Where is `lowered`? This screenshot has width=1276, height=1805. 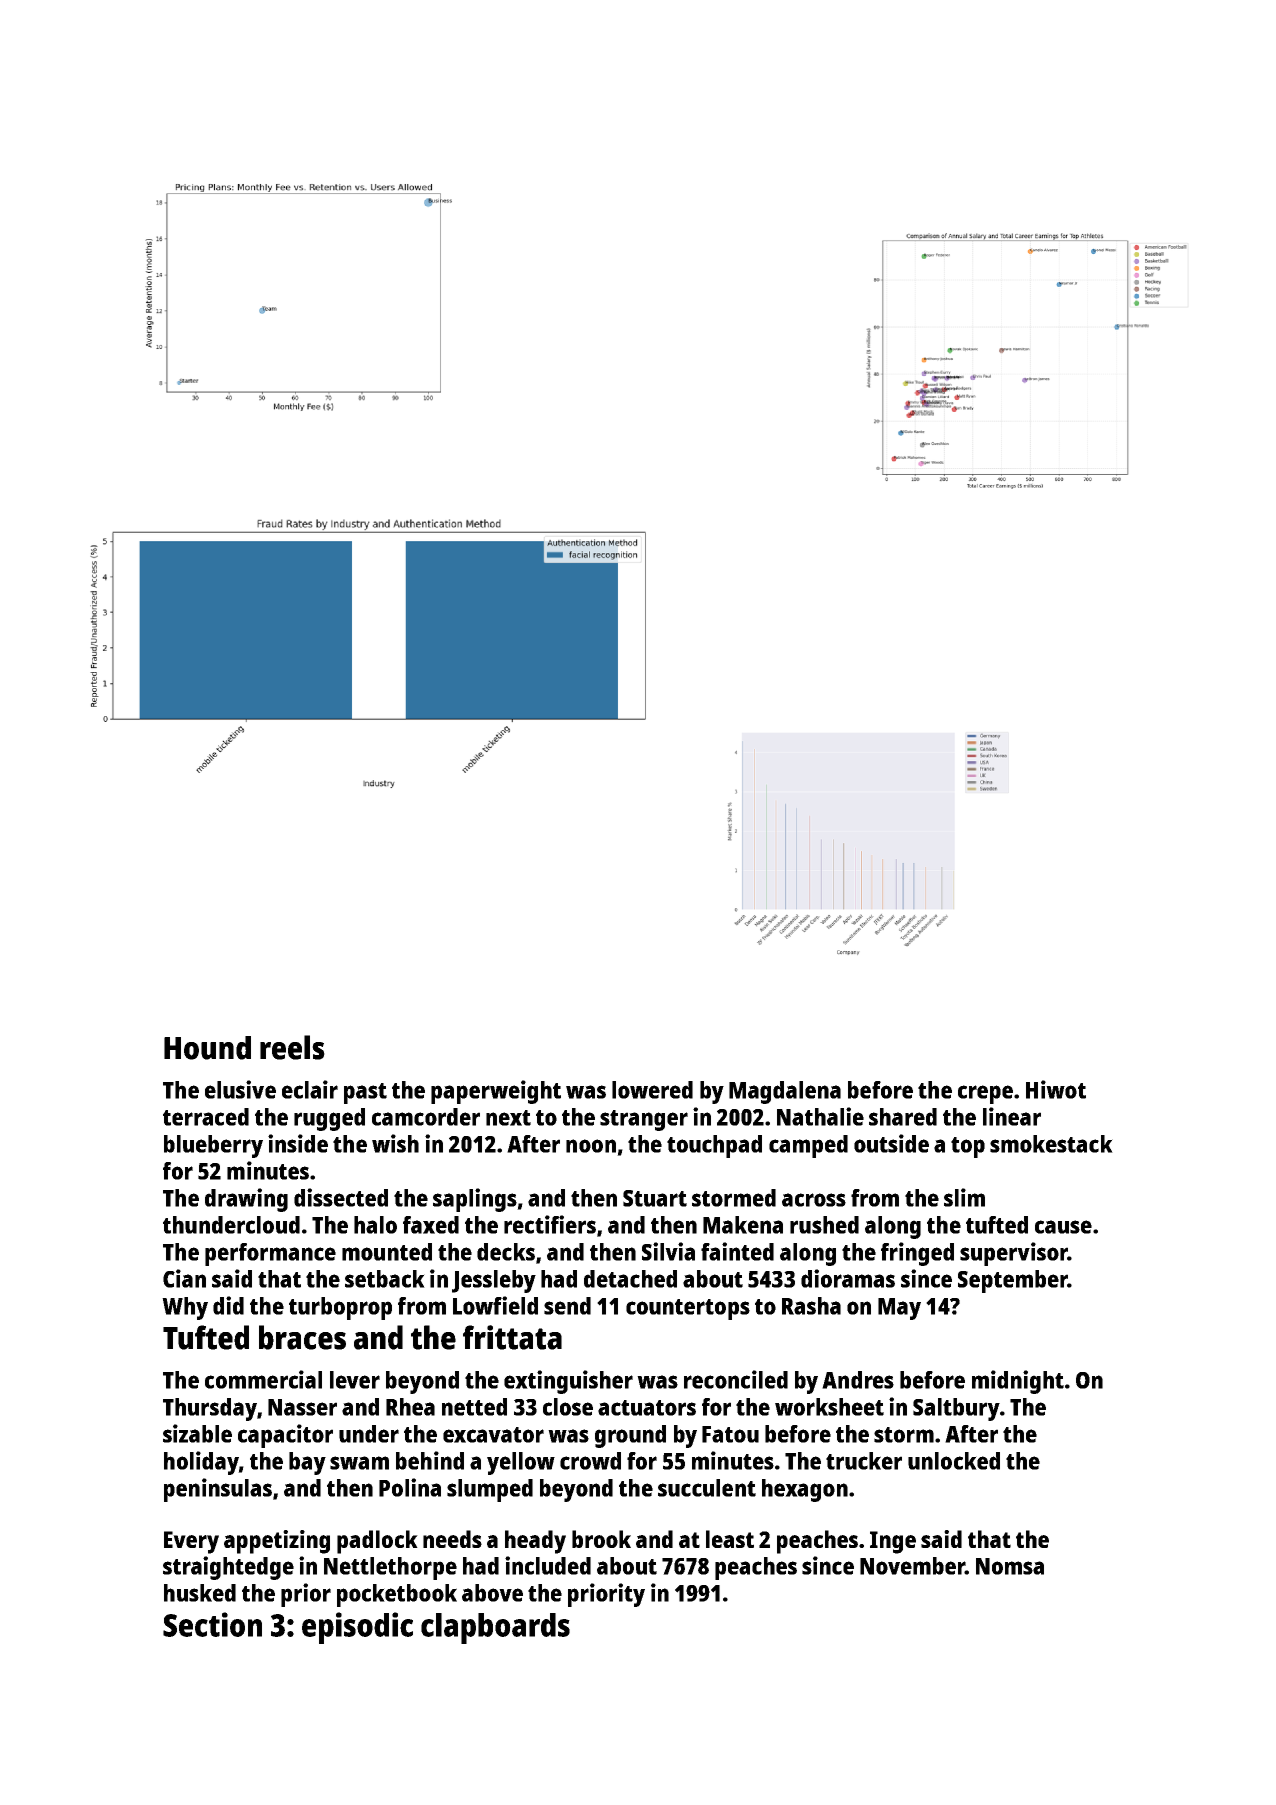 lowered is located at coordinates (652, 1090).
